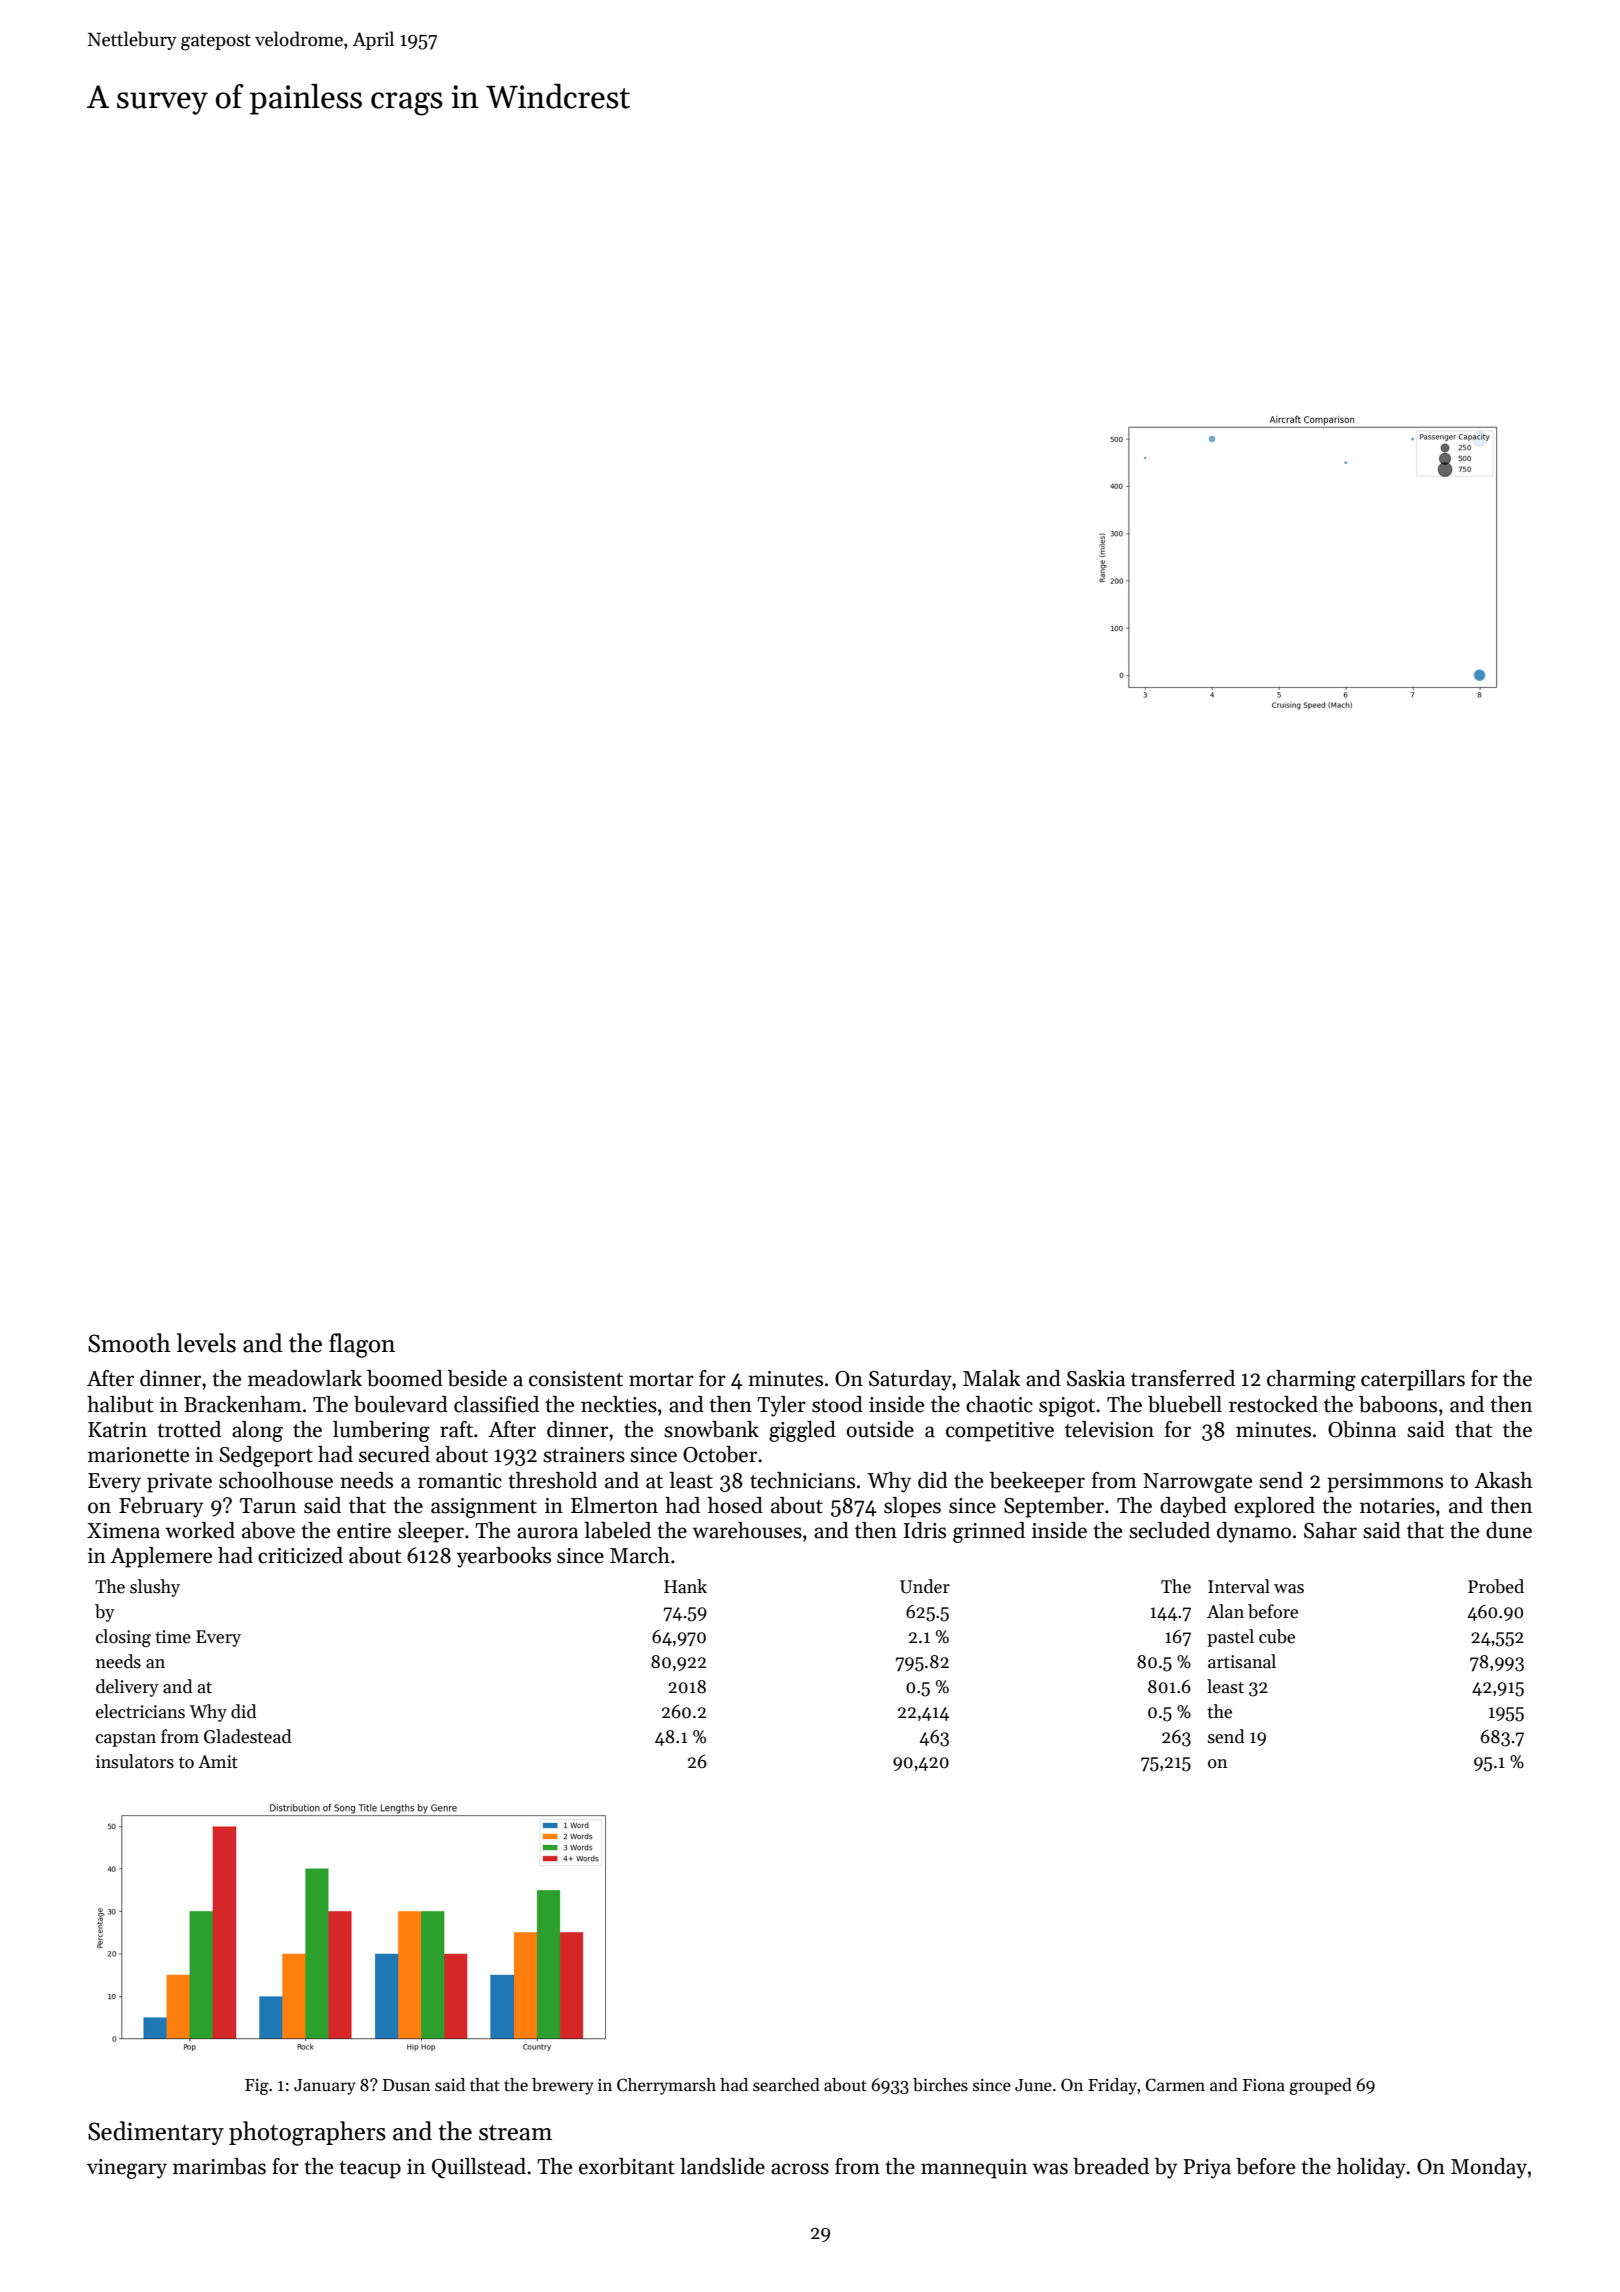 The width and height of the screenshot is (1620, 2292). I want to click on artisanal, so click(1242, 1661).
